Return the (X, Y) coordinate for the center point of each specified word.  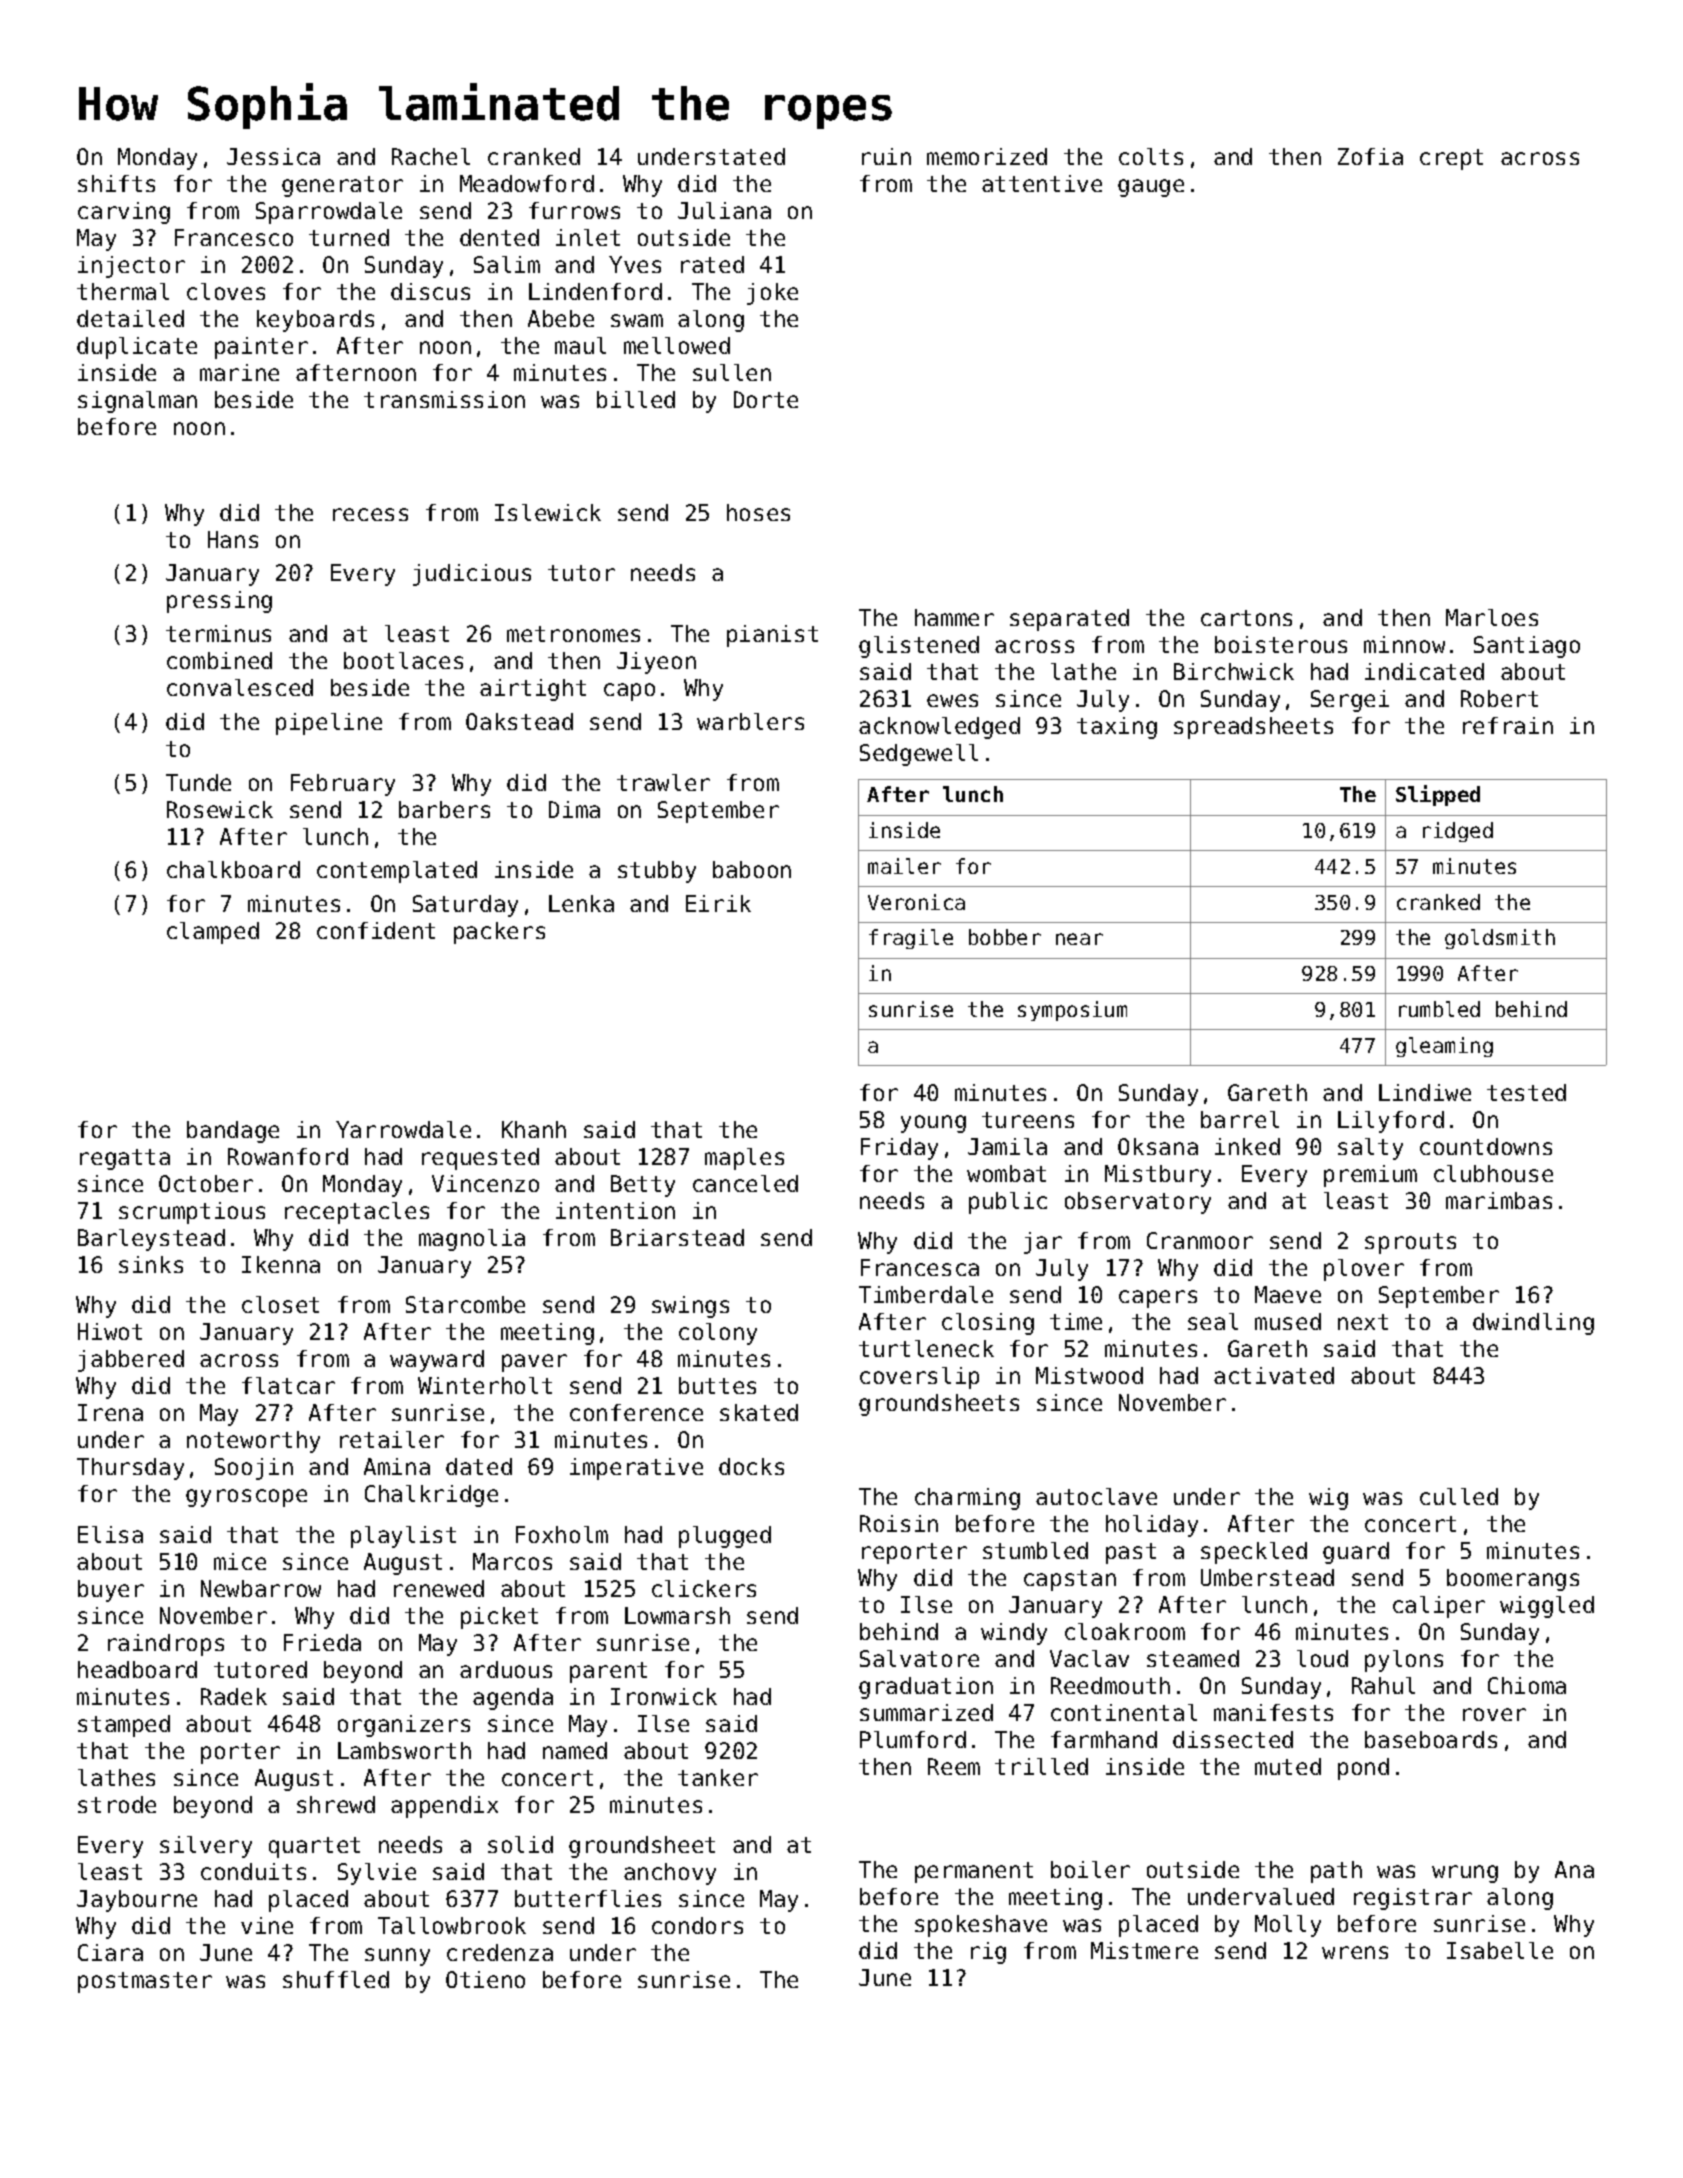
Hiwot (110, 1331)
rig (988, 1953)
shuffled (336, 1979)
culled (1459, 1496)
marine (239, 372)
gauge (1151, 188)
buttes (717, 1385)
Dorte (766, 399)
